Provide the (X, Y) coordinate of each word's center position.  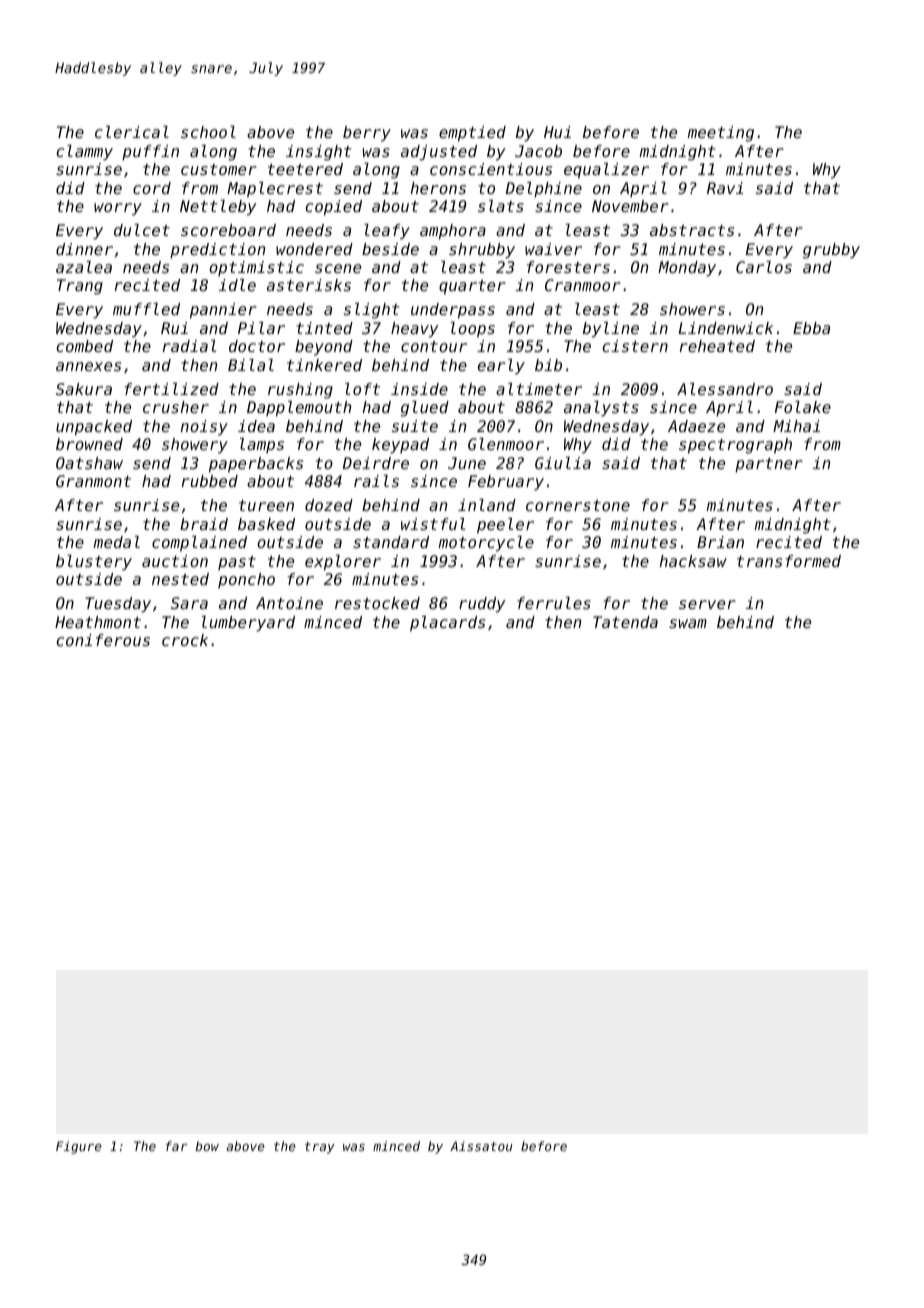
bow (207, 1146)
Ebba (811, 328)
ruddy (482, 605)
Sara (189, 603)
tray (320, 1148)
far (177, 1146)
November (630, 206)
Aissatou (481, 1146)
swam (688, 623)
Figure (79, 1147)
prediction (217, 251)
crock (185, 640)
